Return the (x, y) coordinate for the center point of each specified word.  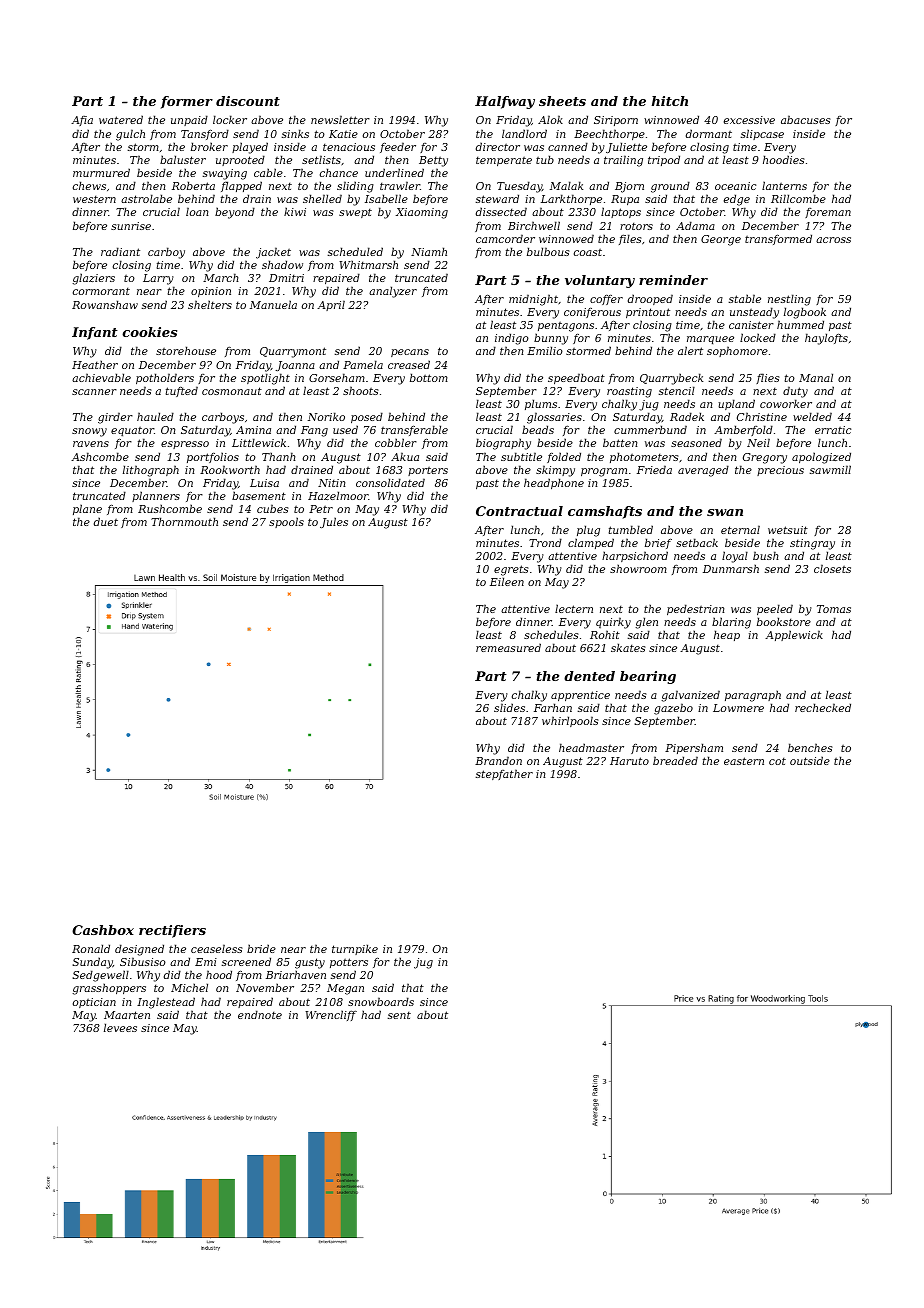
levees (120, 1027)
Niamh (429, 251)
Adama (695, 225)
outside (810, 760)
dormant (709, 133)
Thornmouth (184, 521)
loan (197, 211)
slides (509, 707)
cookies (149, 332)
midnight (533, 300)
